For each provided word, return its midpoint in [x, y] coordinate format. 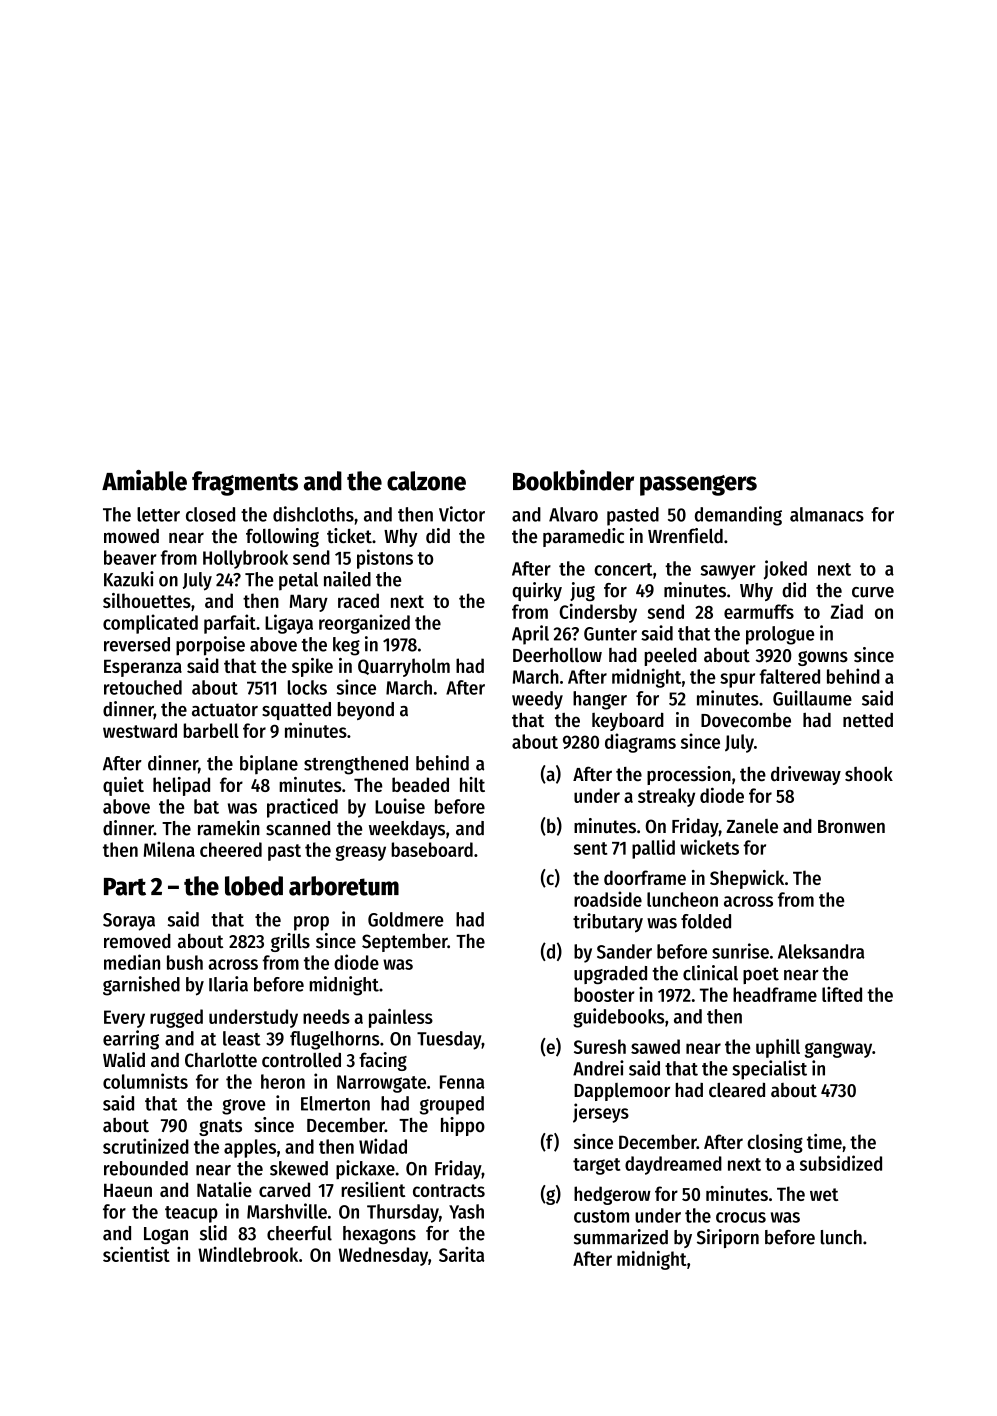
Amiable [144, 480]
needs [326, 1016]
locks [307, 687]
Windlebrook [248, 1254]
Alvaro [573, 514]
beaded [420, 784]
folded [706, 921]
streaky [666, 797]
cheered [231, 849]
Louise [400, 806]
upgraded [610, 975]
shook [869, 774]
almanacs [827, 514]
